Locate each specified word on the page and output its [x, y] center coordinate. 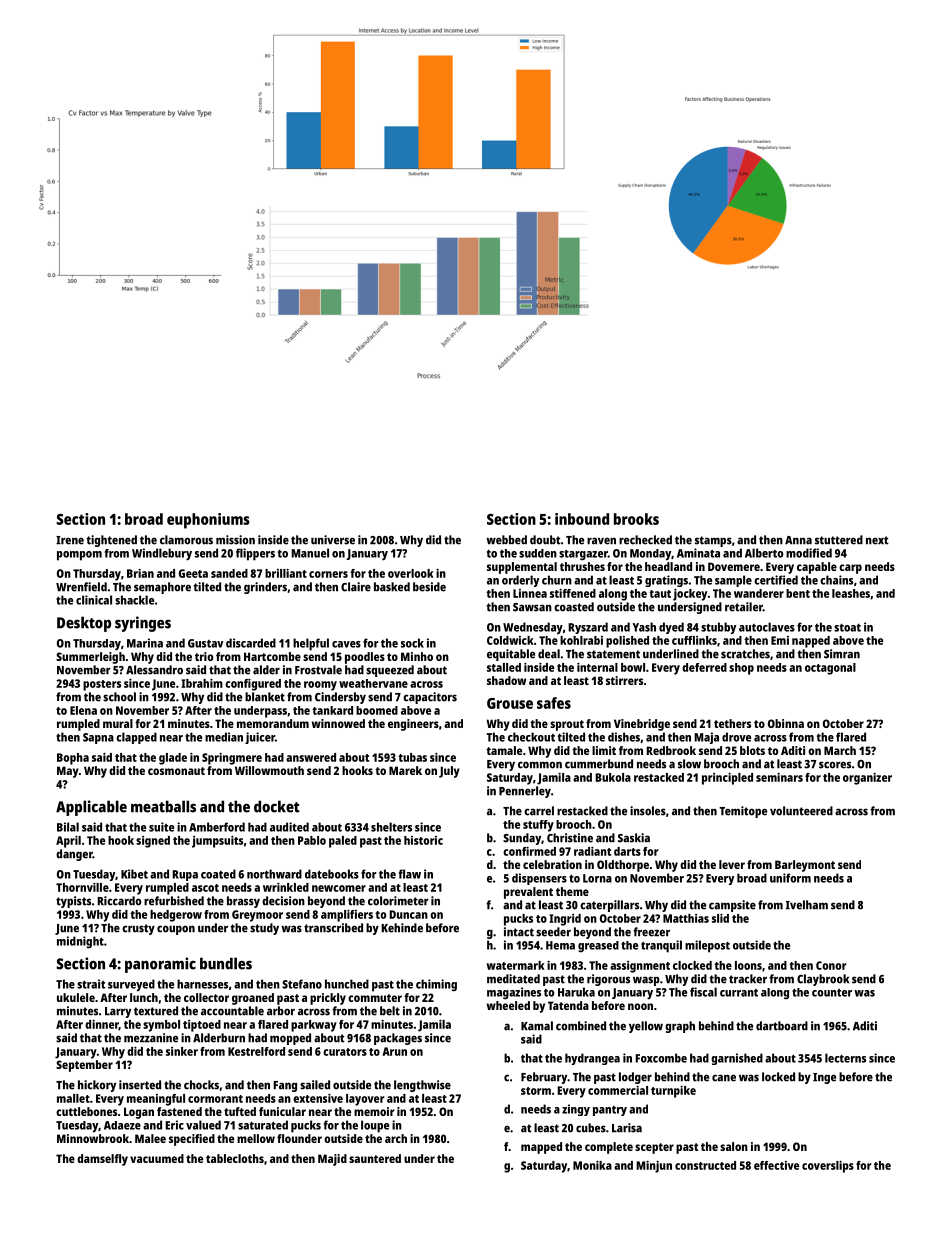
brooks [636, 519]
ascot [205, 888]
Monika [592, 1165]
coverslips [828, 1167]
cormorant [215, 1099]
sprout [567, 725]
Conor [831, 965]
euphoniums [208, 521]
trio [204, 656]
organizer [867, 779]
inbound [582, 519]
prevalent [528, 893]
